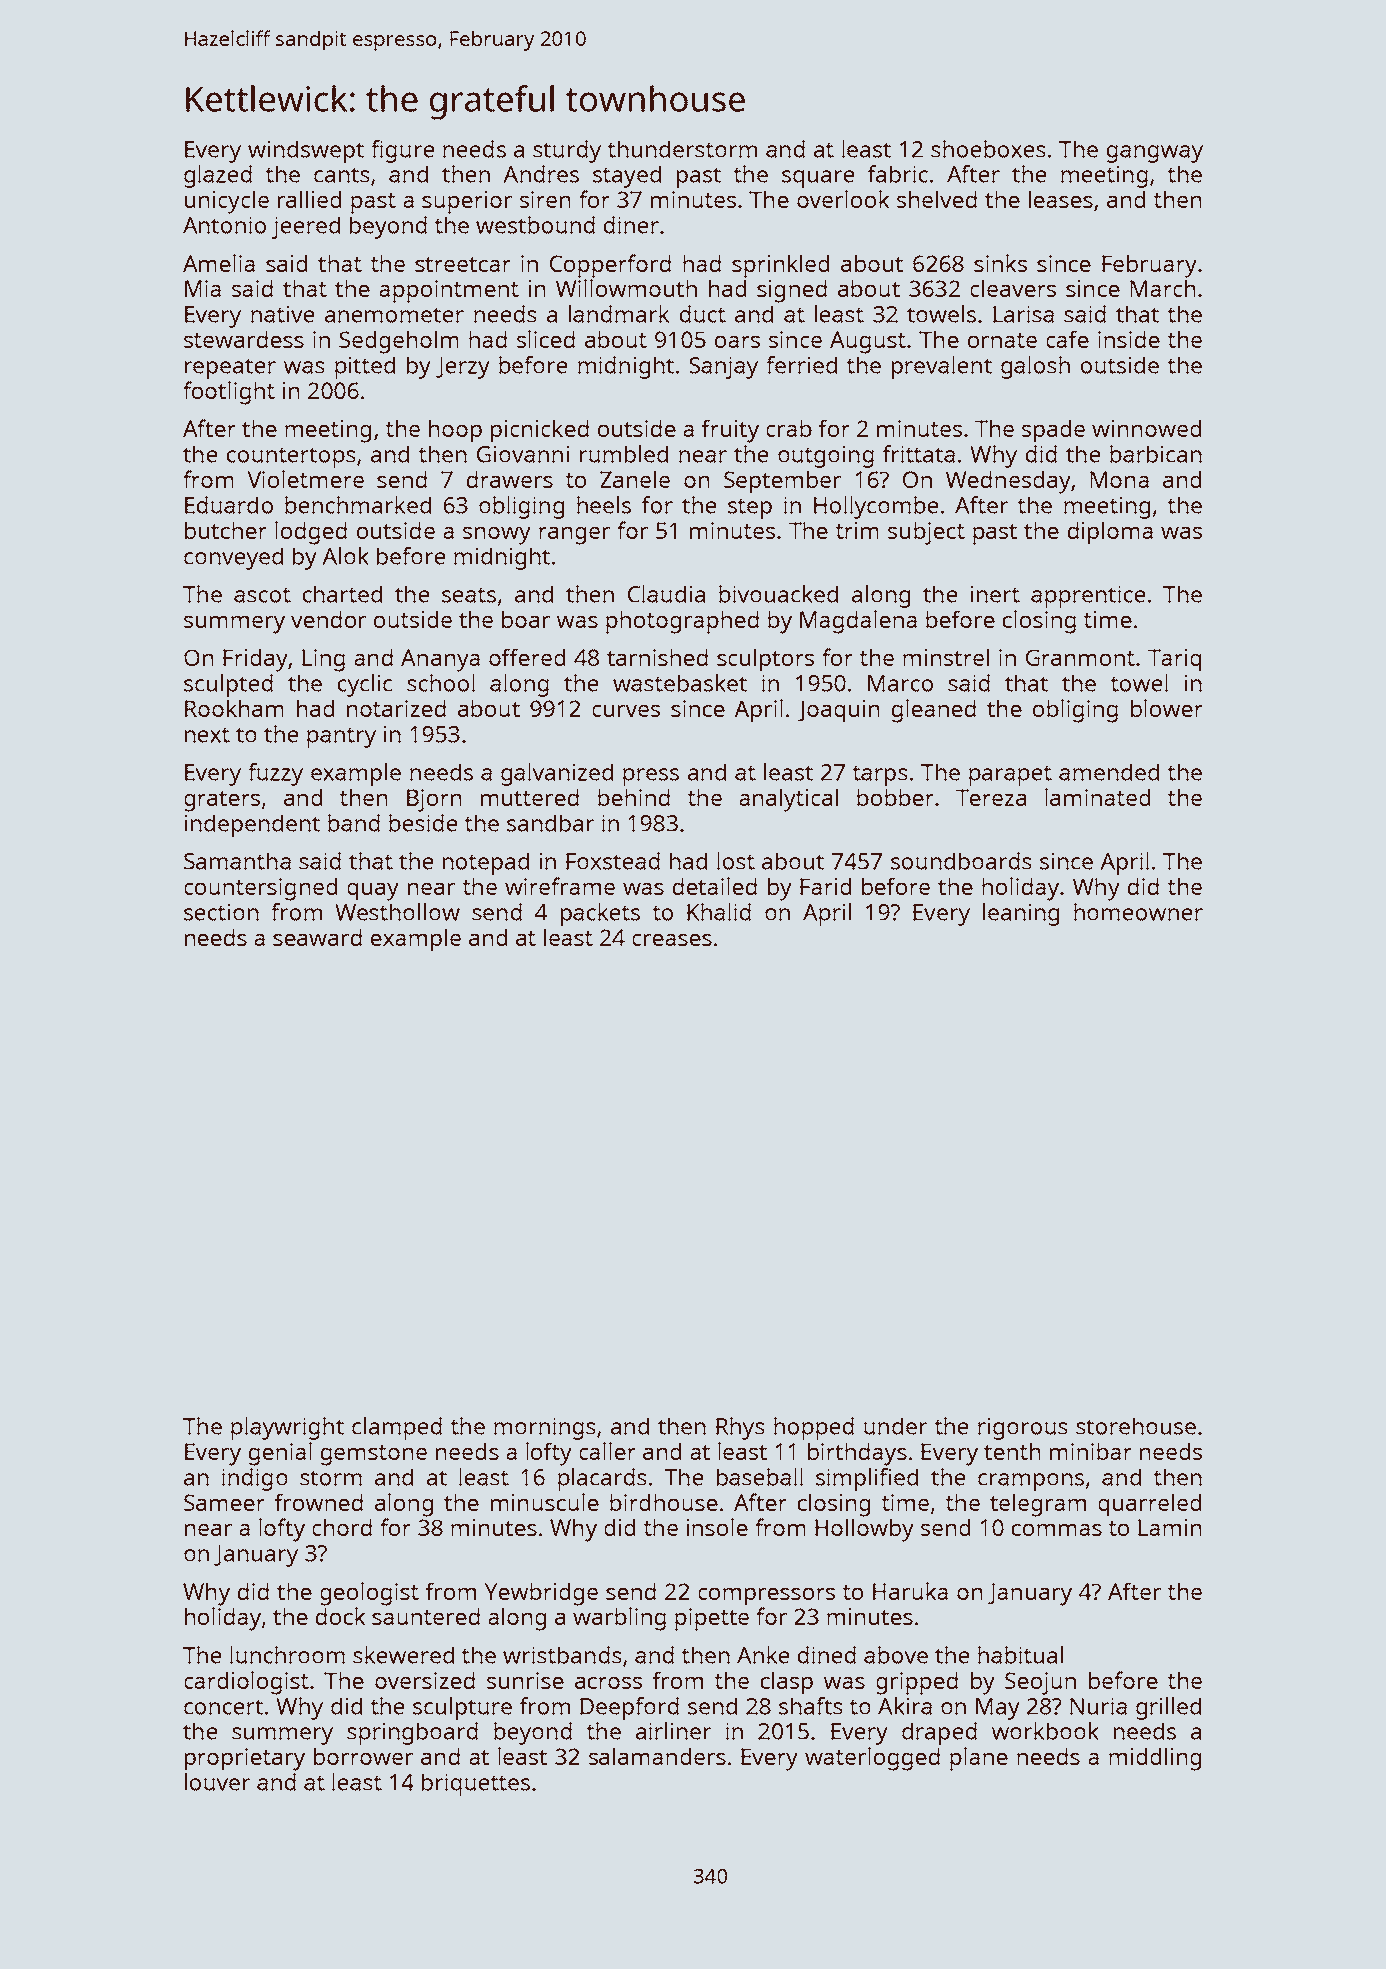 The height and width of the screenshot is (1969, 1386). What do you see at coordinates (634, 797) in the screenshot?
I see `behind` at bounding box center [634, 797].
